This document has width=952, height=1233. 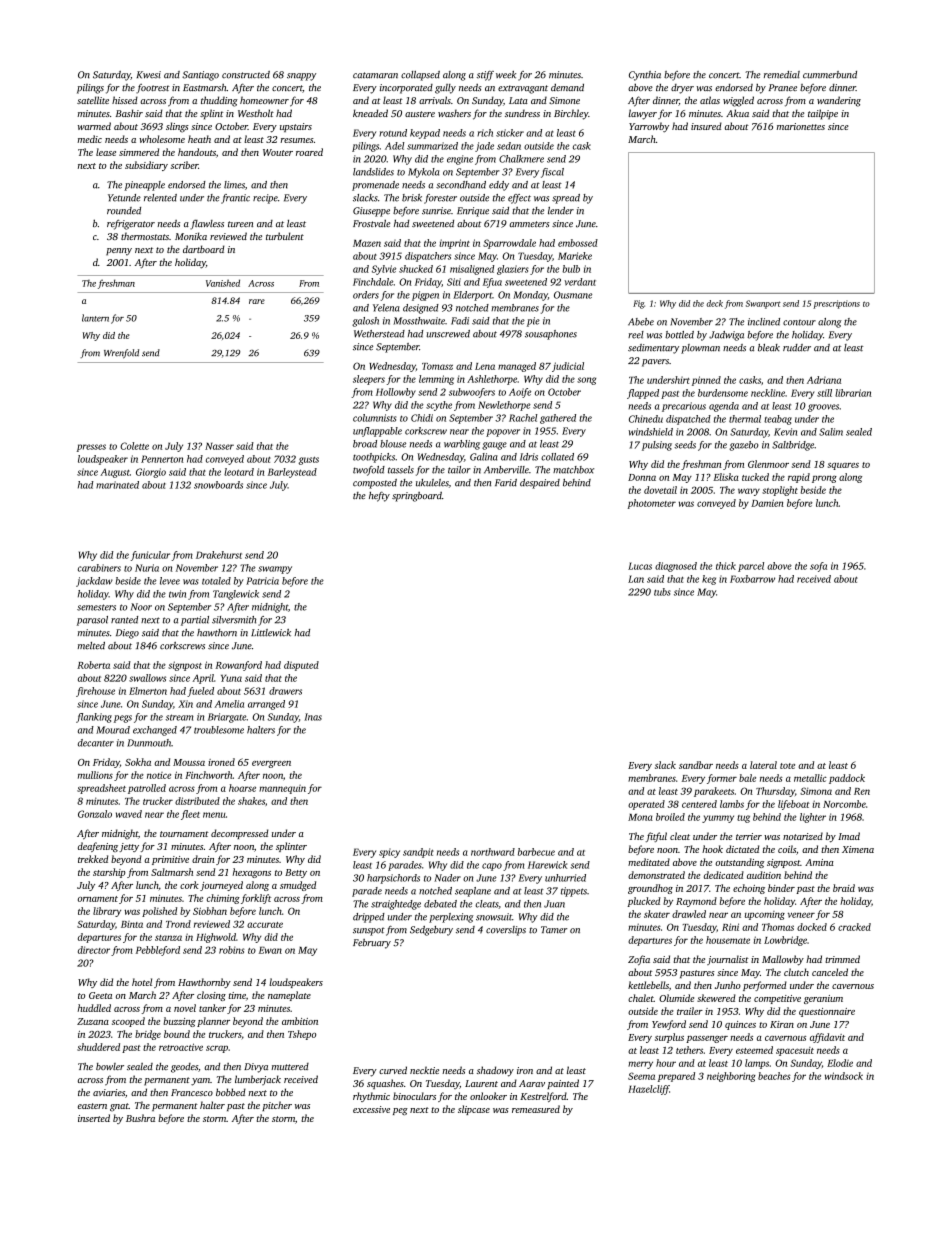 I want to click on necktie, so click(x=424, y=1070).
